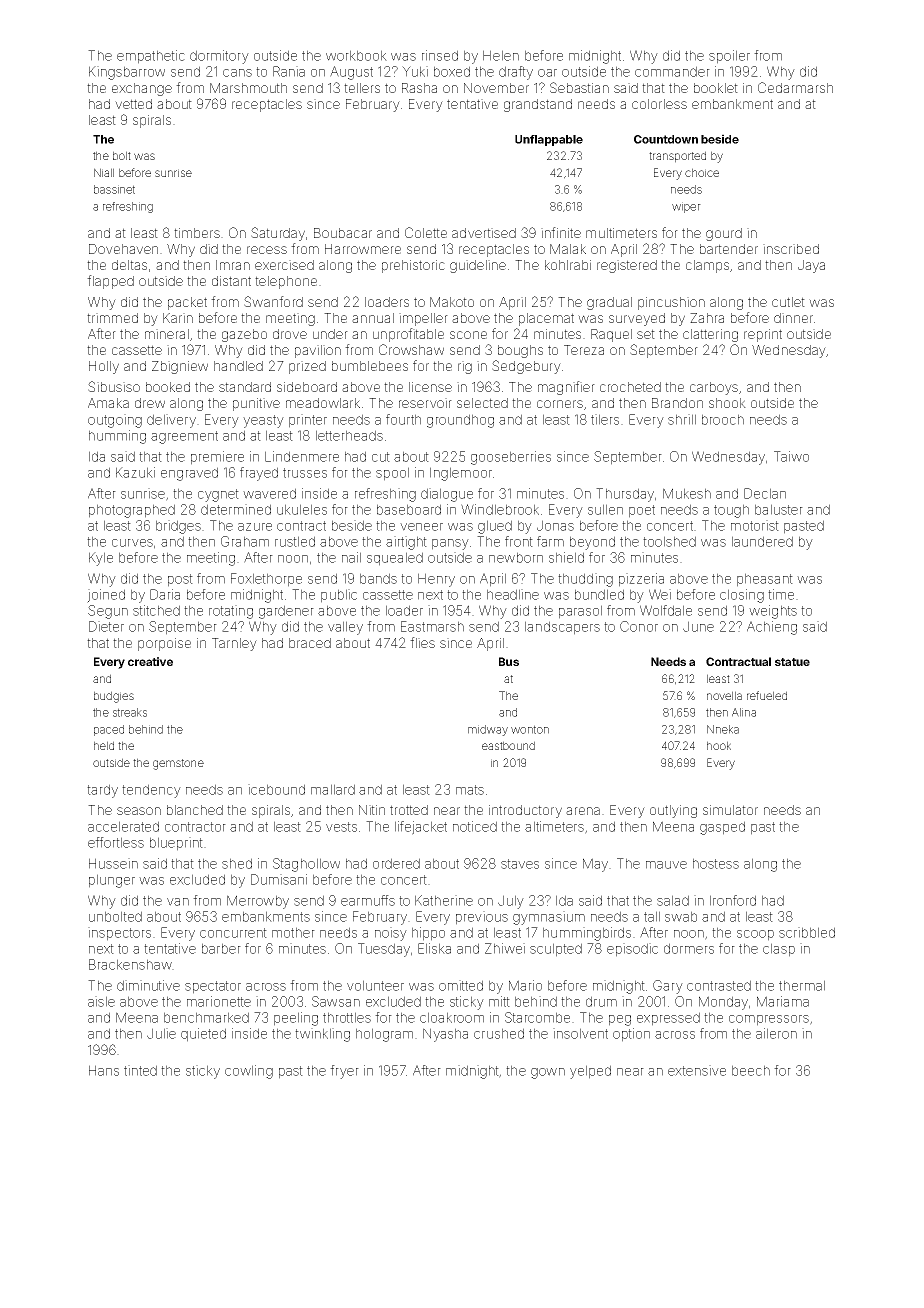 This screenshot has width=924, height=1308. I want to click on vetted, so click(133, 104).
